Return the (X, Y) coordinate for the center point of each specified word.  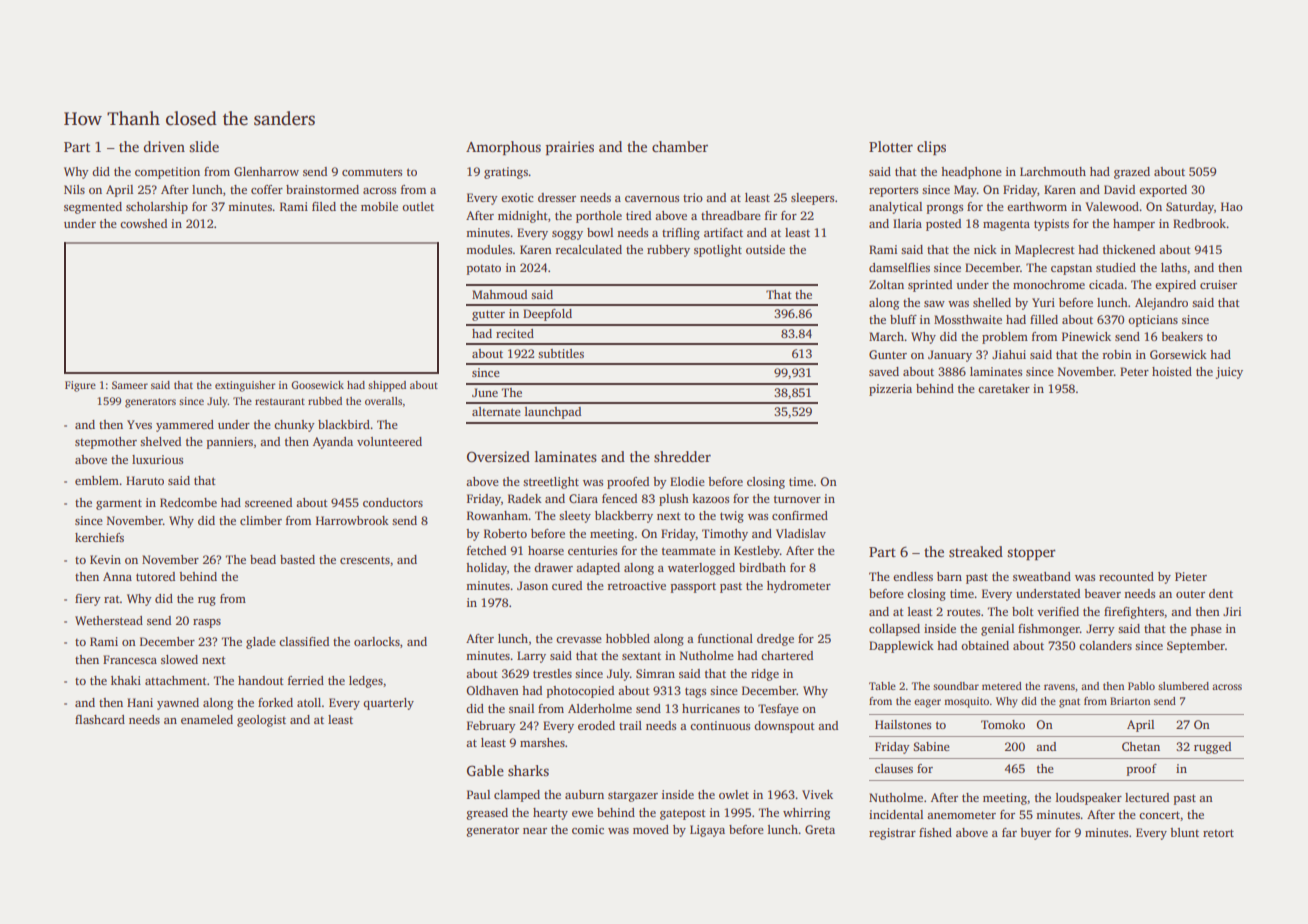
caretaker (1004, 388)
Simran (655, 673)
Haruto (145, 480)
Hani (140, 702)
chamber (680, 146)
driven (164, 146)
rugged (1212, 748)
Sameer (130, 385)
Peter (1134, 371)
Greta (820, 829)
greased (487, 814)
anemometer (961, 815)
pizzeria (890, 390)
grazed (1132, 173)
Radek (525, 498)
